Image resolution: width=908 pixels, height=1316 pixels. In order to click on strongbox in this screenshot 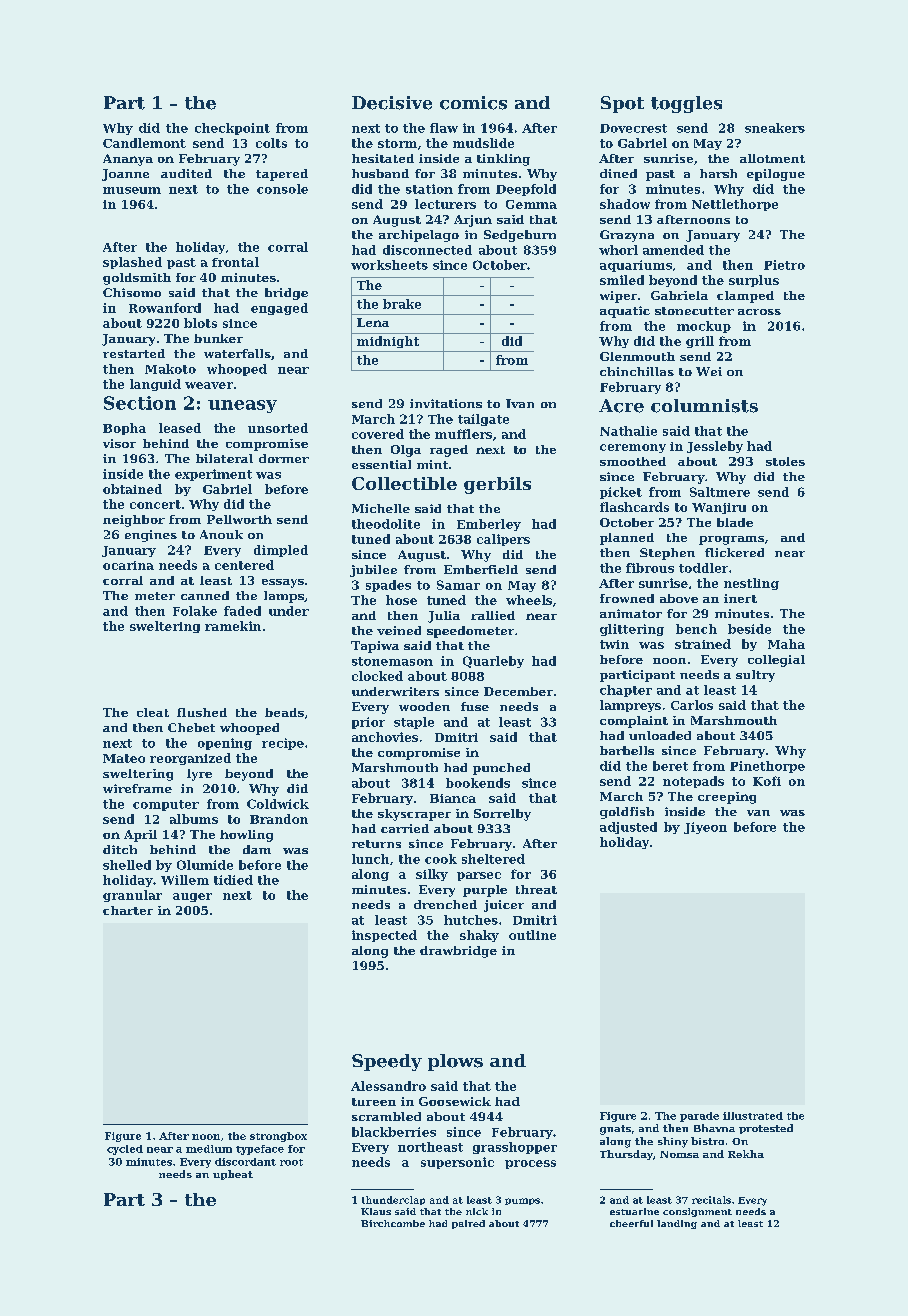, I will do `click(278, 1137)`.
